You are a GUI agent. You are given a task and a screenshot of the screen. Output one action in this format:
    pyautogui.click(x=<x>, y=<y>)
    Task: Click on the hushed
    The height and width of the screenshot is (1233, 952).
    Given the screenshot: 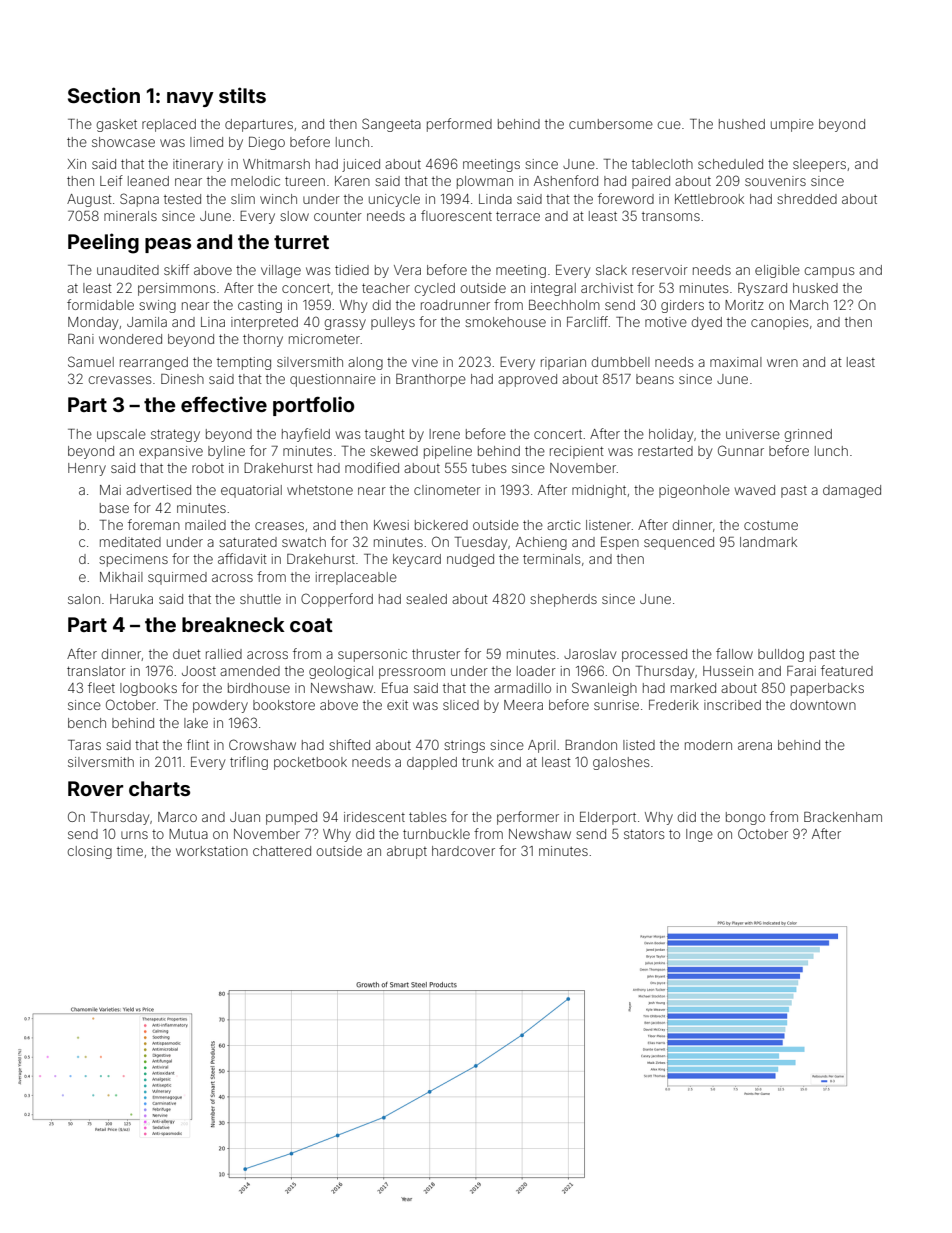 What is the action you would take?
    pyautogui.click(x=742, y=124)
